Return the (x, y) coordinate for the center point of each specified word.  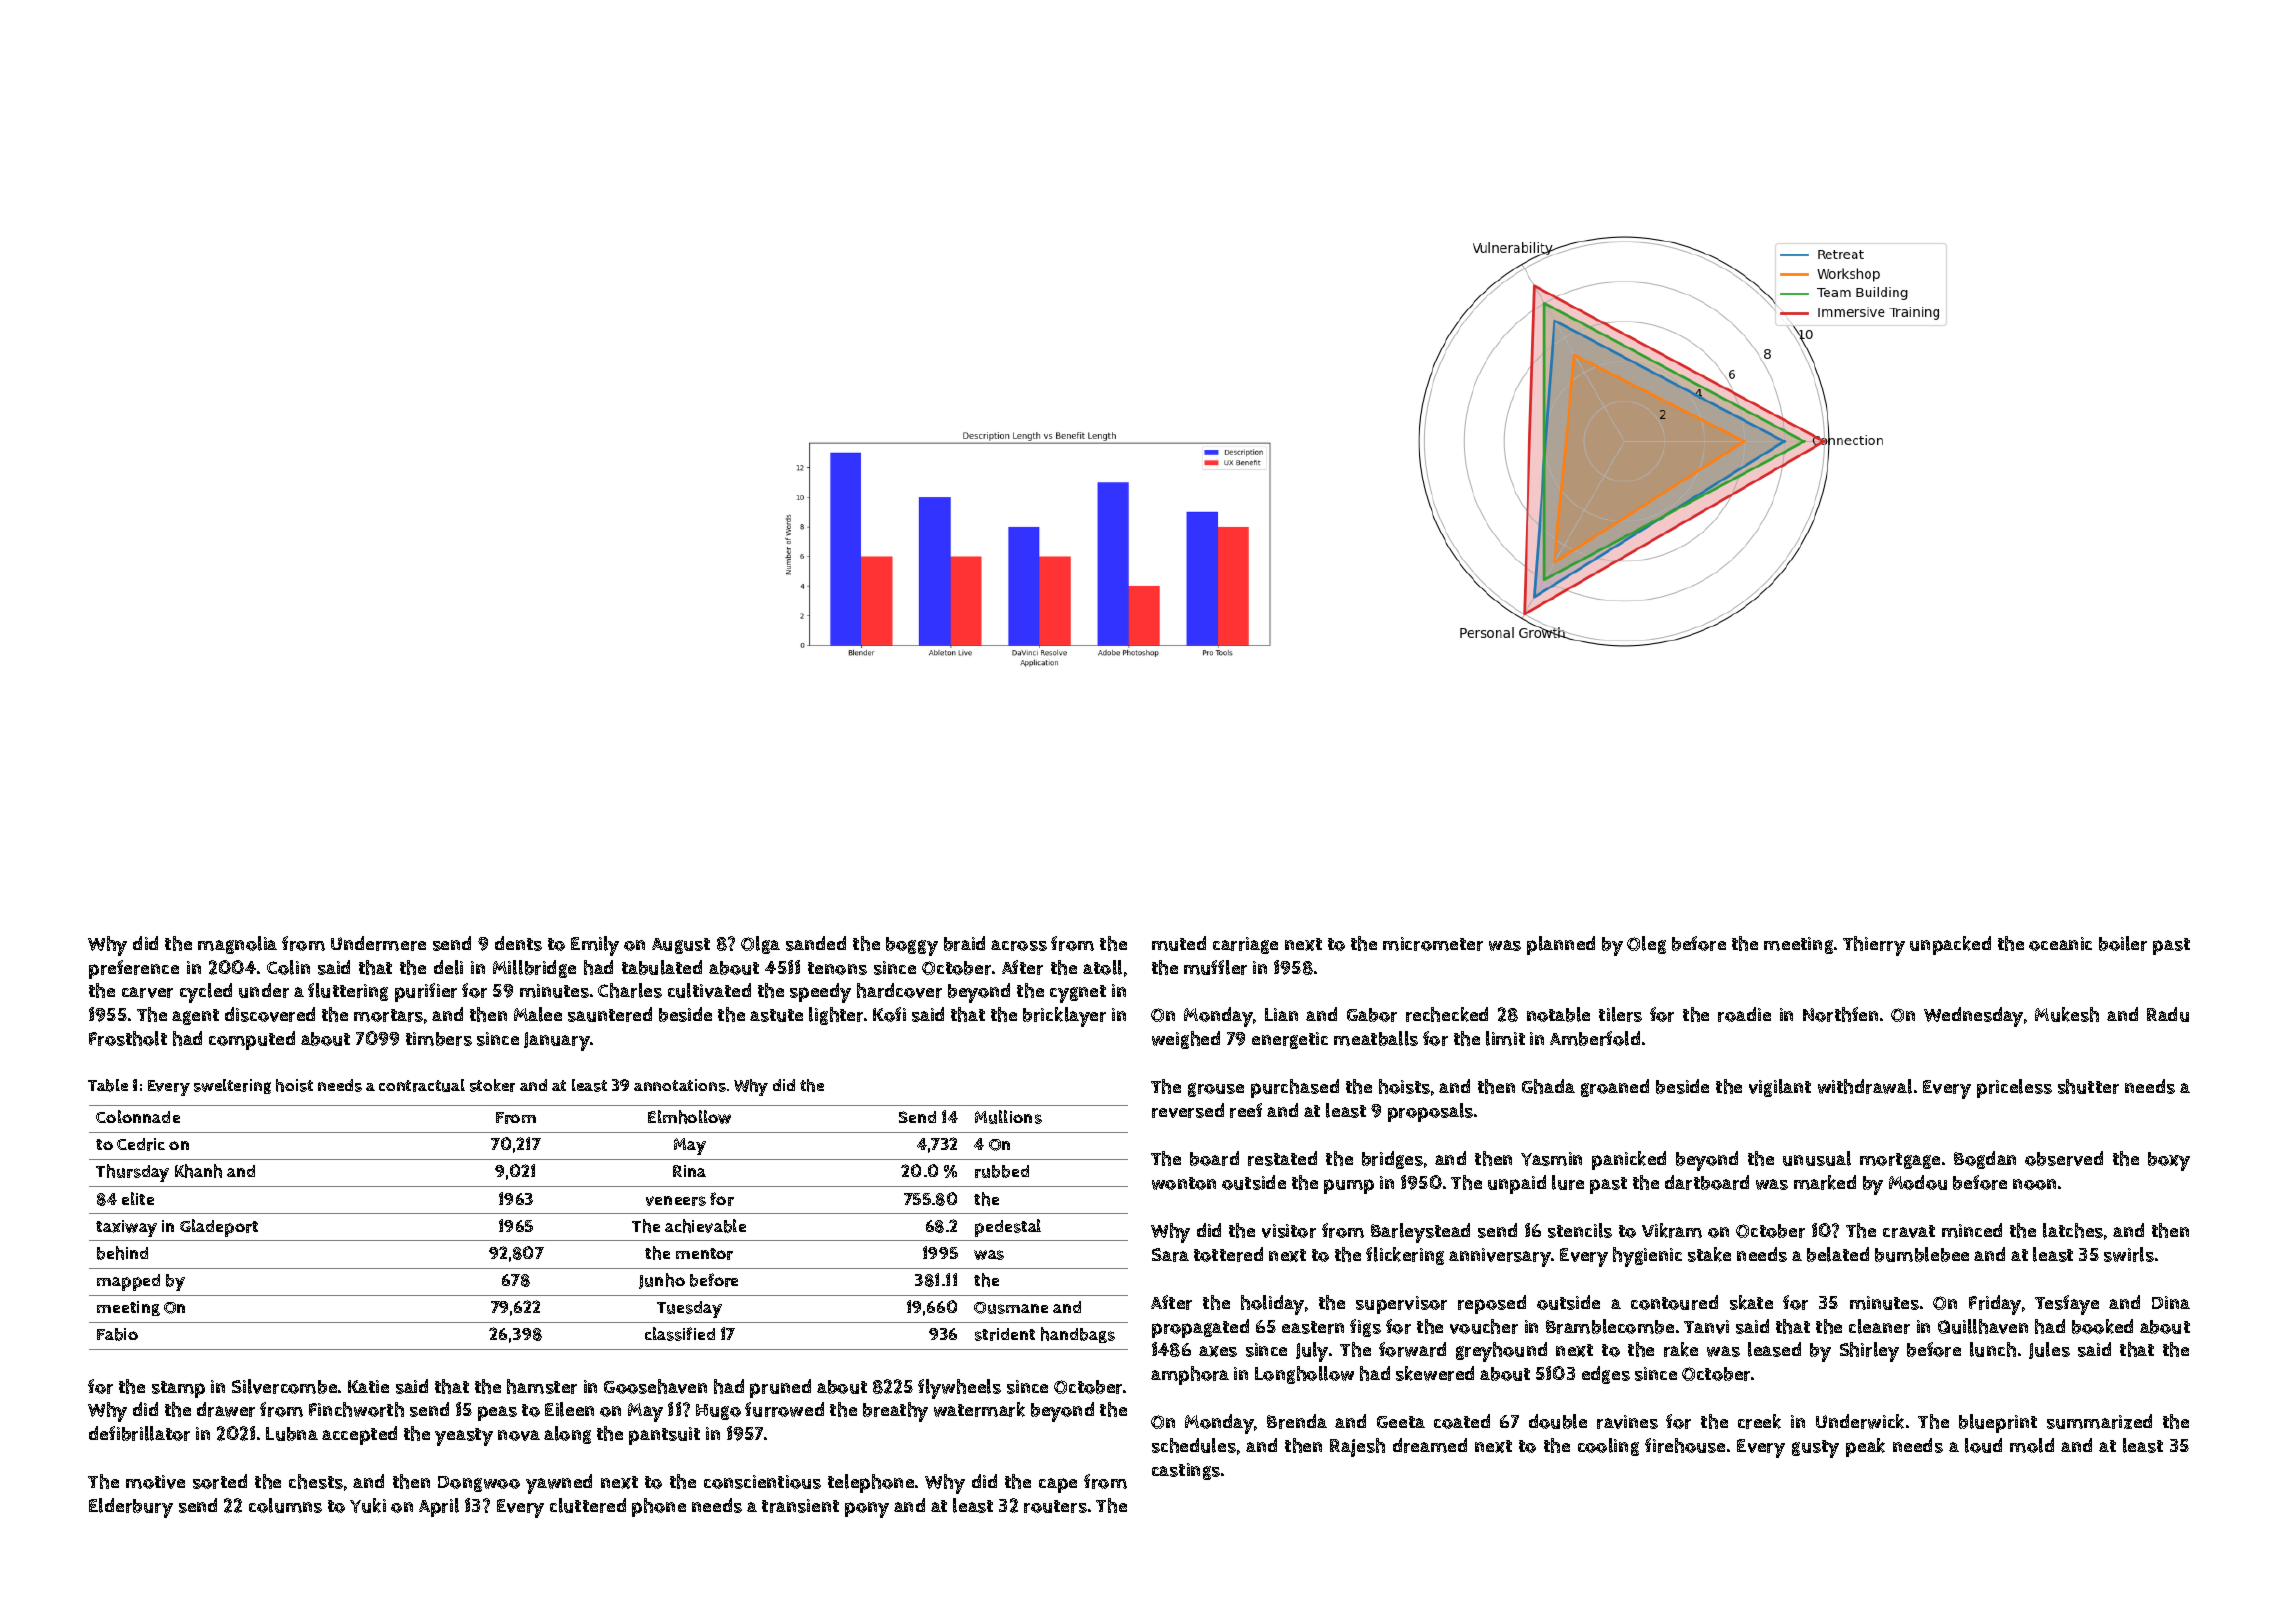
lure (1568, 1182)
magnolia (237, 945)
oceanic (2060, 944)
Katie (368, 1386)
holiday (1272, 1305)
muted (1179, 943)
